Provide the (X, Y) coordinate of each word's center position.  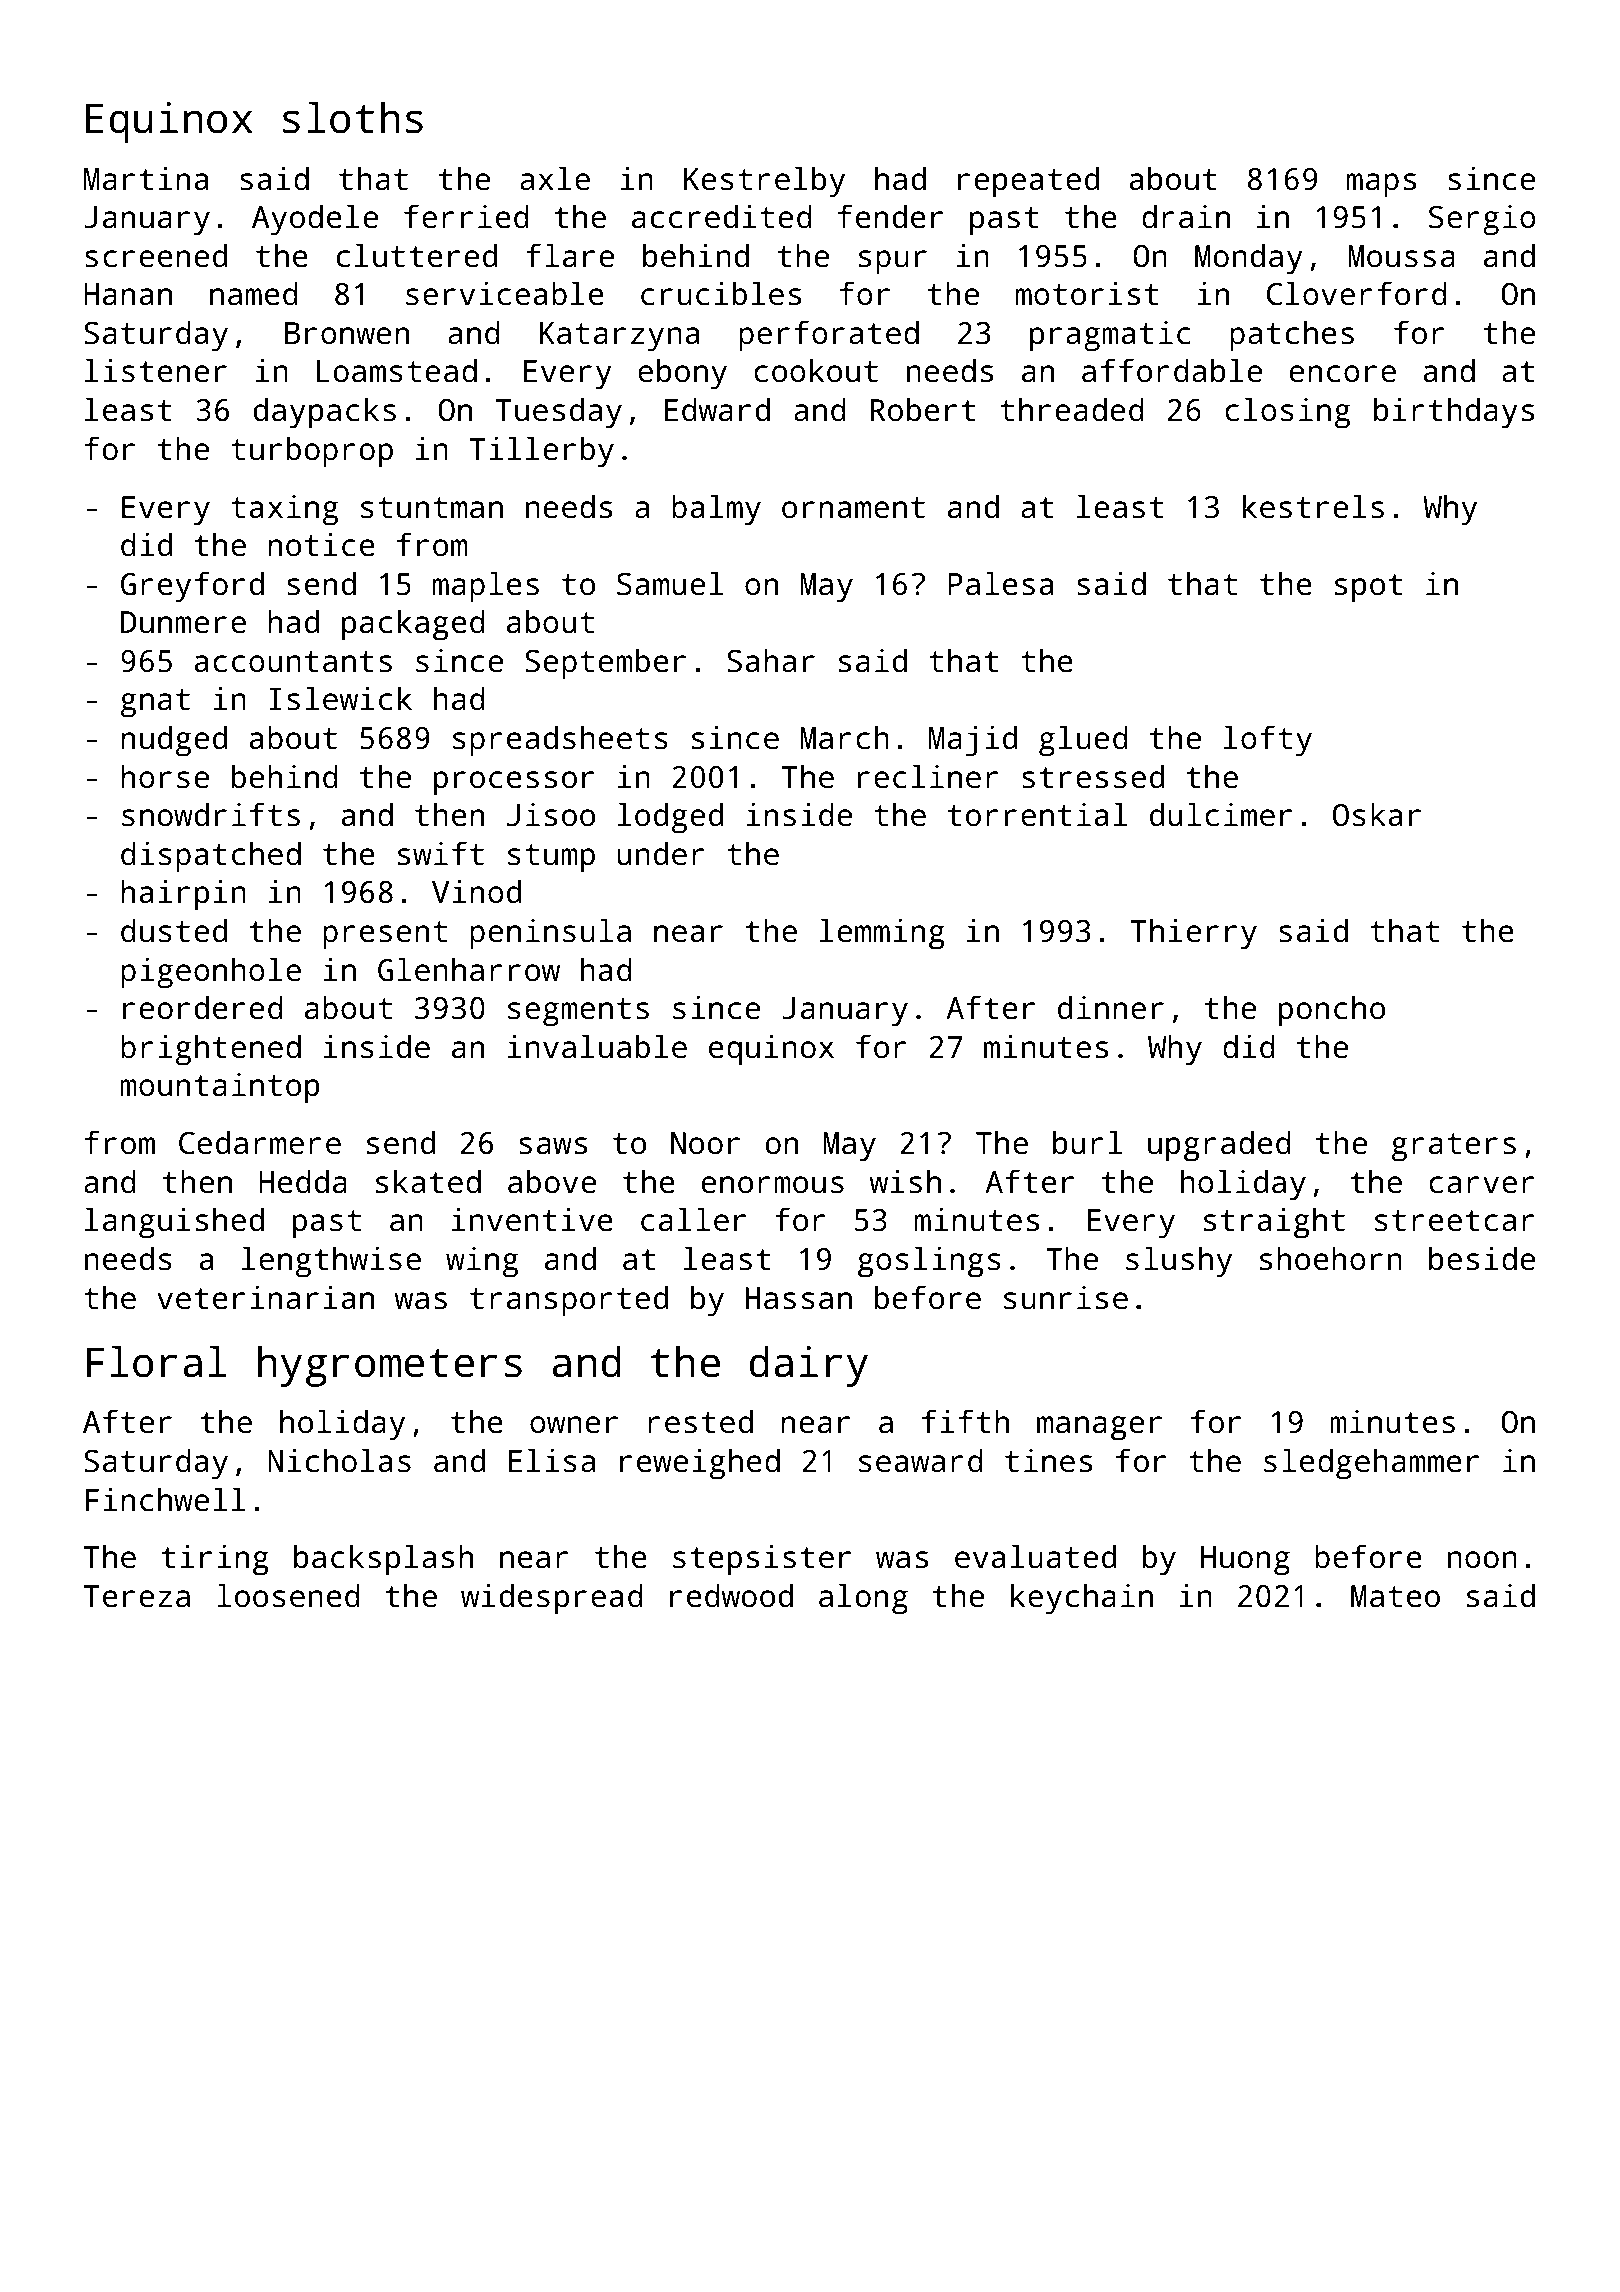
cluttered (417, 255)
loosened (288, 1595)
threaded (1072, 409)
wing (482, 1262)
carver (1482, 1185)
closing (1287, 413)
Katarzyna (619, 337)
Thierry (1194, 934)
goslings (929, 1262)
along (863, 1599)
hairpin (183, 895)
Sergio (1482, 220)
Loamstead (397, 370)
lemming (882, 934)
